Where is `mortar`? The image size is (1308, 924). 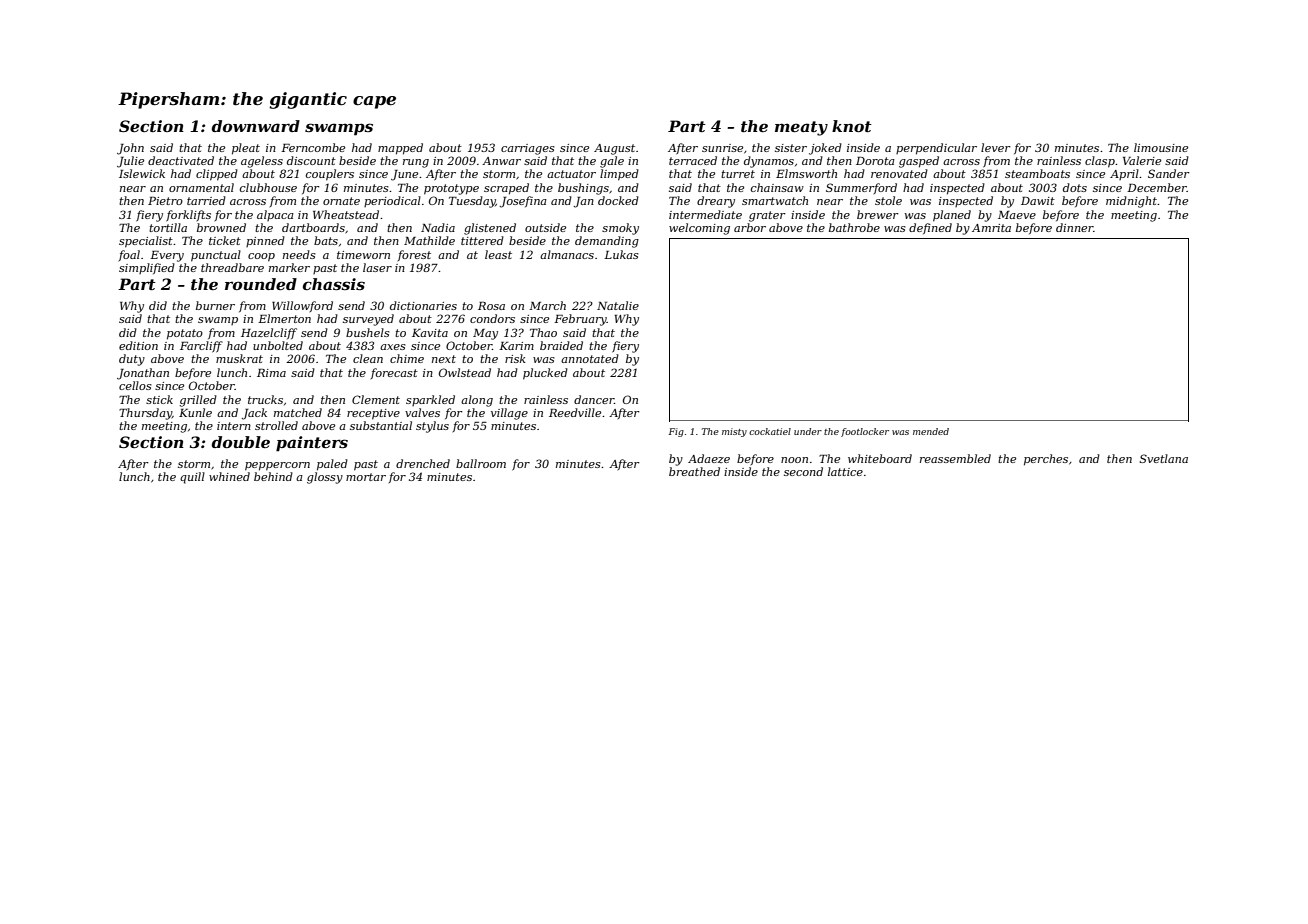
mortar is located at coordinates (366, 477).
